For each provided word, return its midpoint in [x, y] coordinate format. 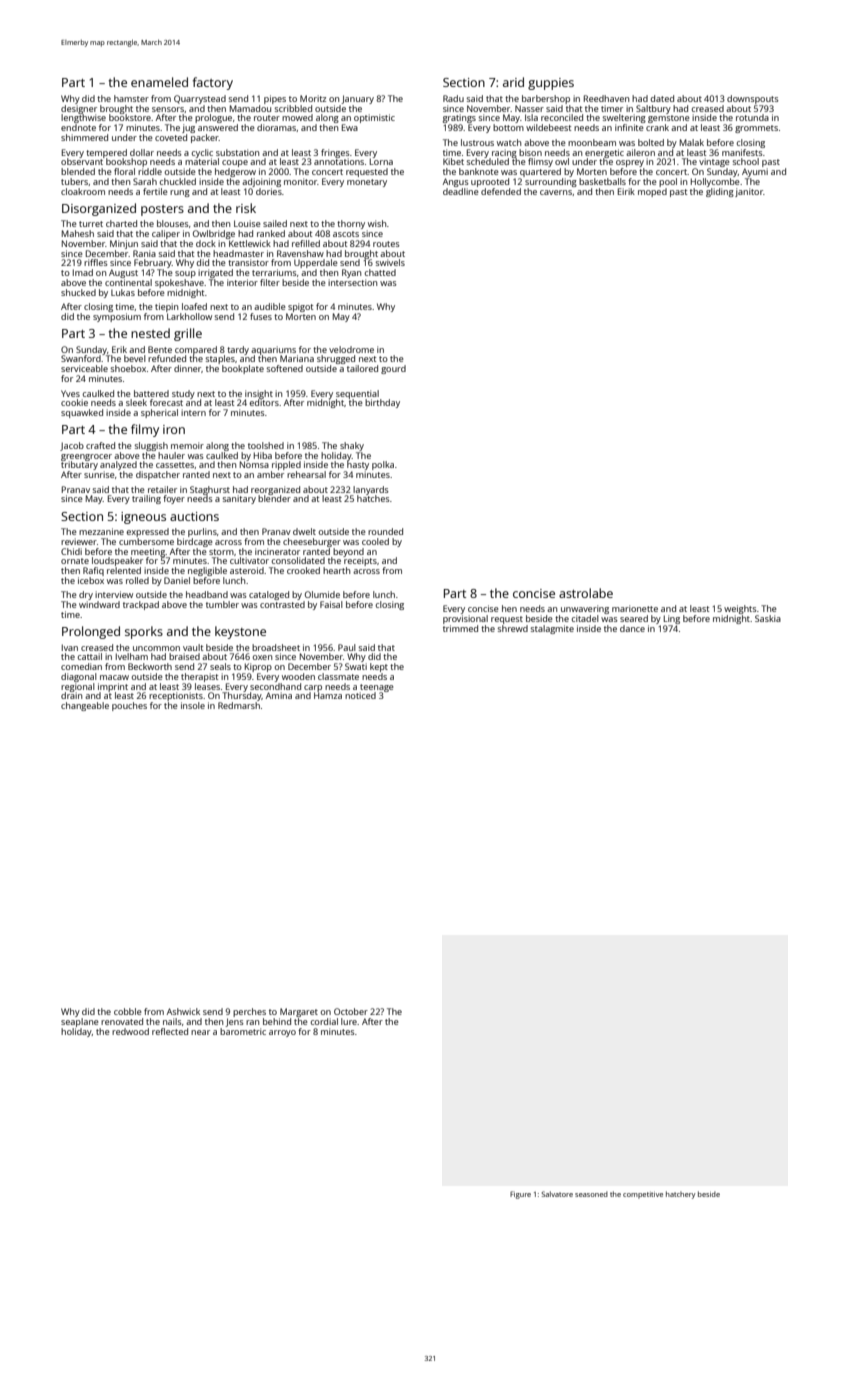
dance [632, 628]
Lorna [381, 161]
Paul [347, 647]
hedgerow [235, 172]
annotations [339, 161]
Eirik [626, 191]
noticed [360, 695]
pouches [129, 706]
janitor [749, 192]
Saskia [768, 618]
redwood [130, 1031]
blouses [173, 223]
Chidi [71, 551]
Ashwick [183, 1011]
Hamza [328, 695]
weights [740, 609]
